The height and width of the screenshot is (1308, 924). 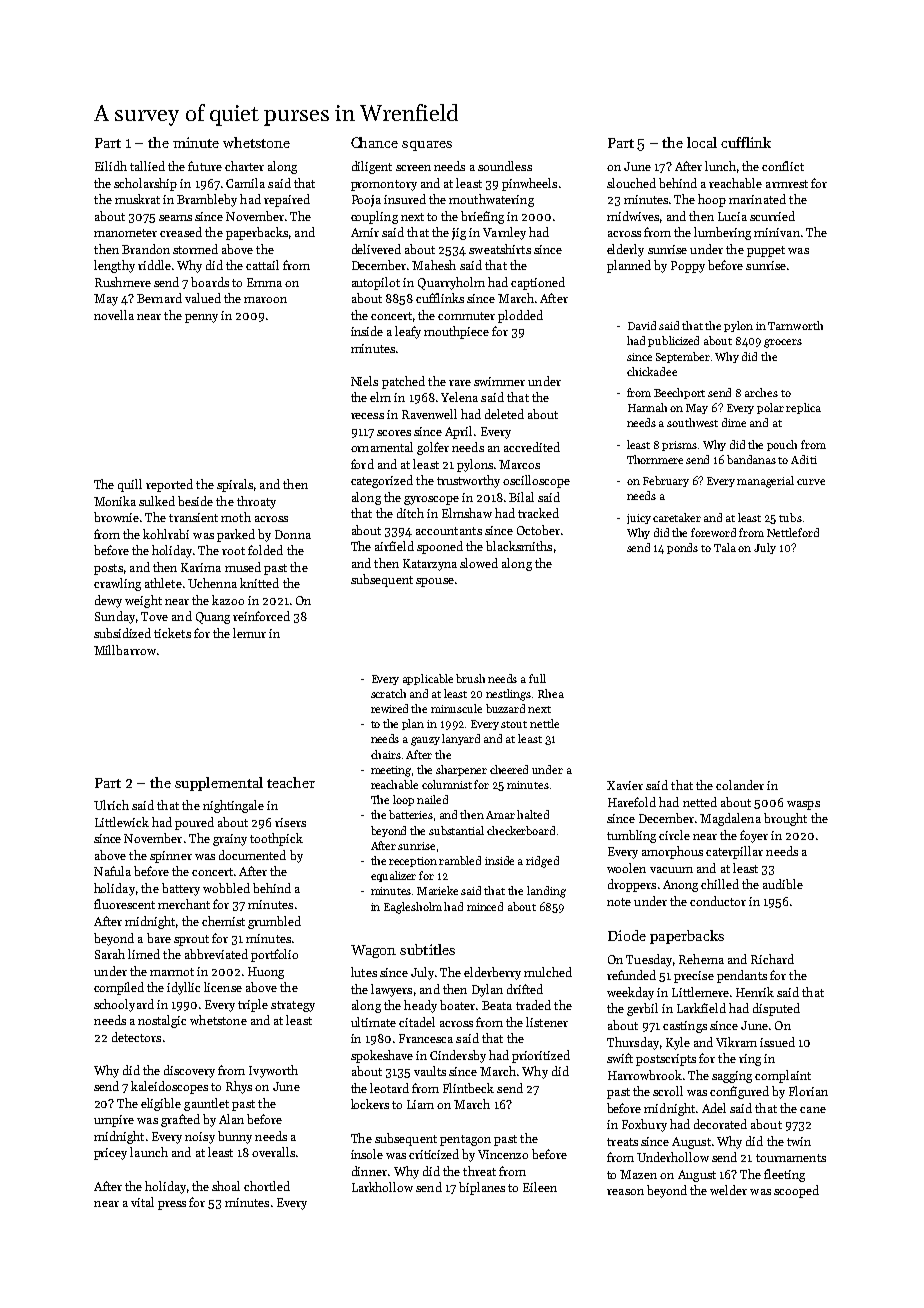 What do you see at coordinates (504, 233) in the screenshot?
I see `Varnley` at bounding box center [504, 233].
